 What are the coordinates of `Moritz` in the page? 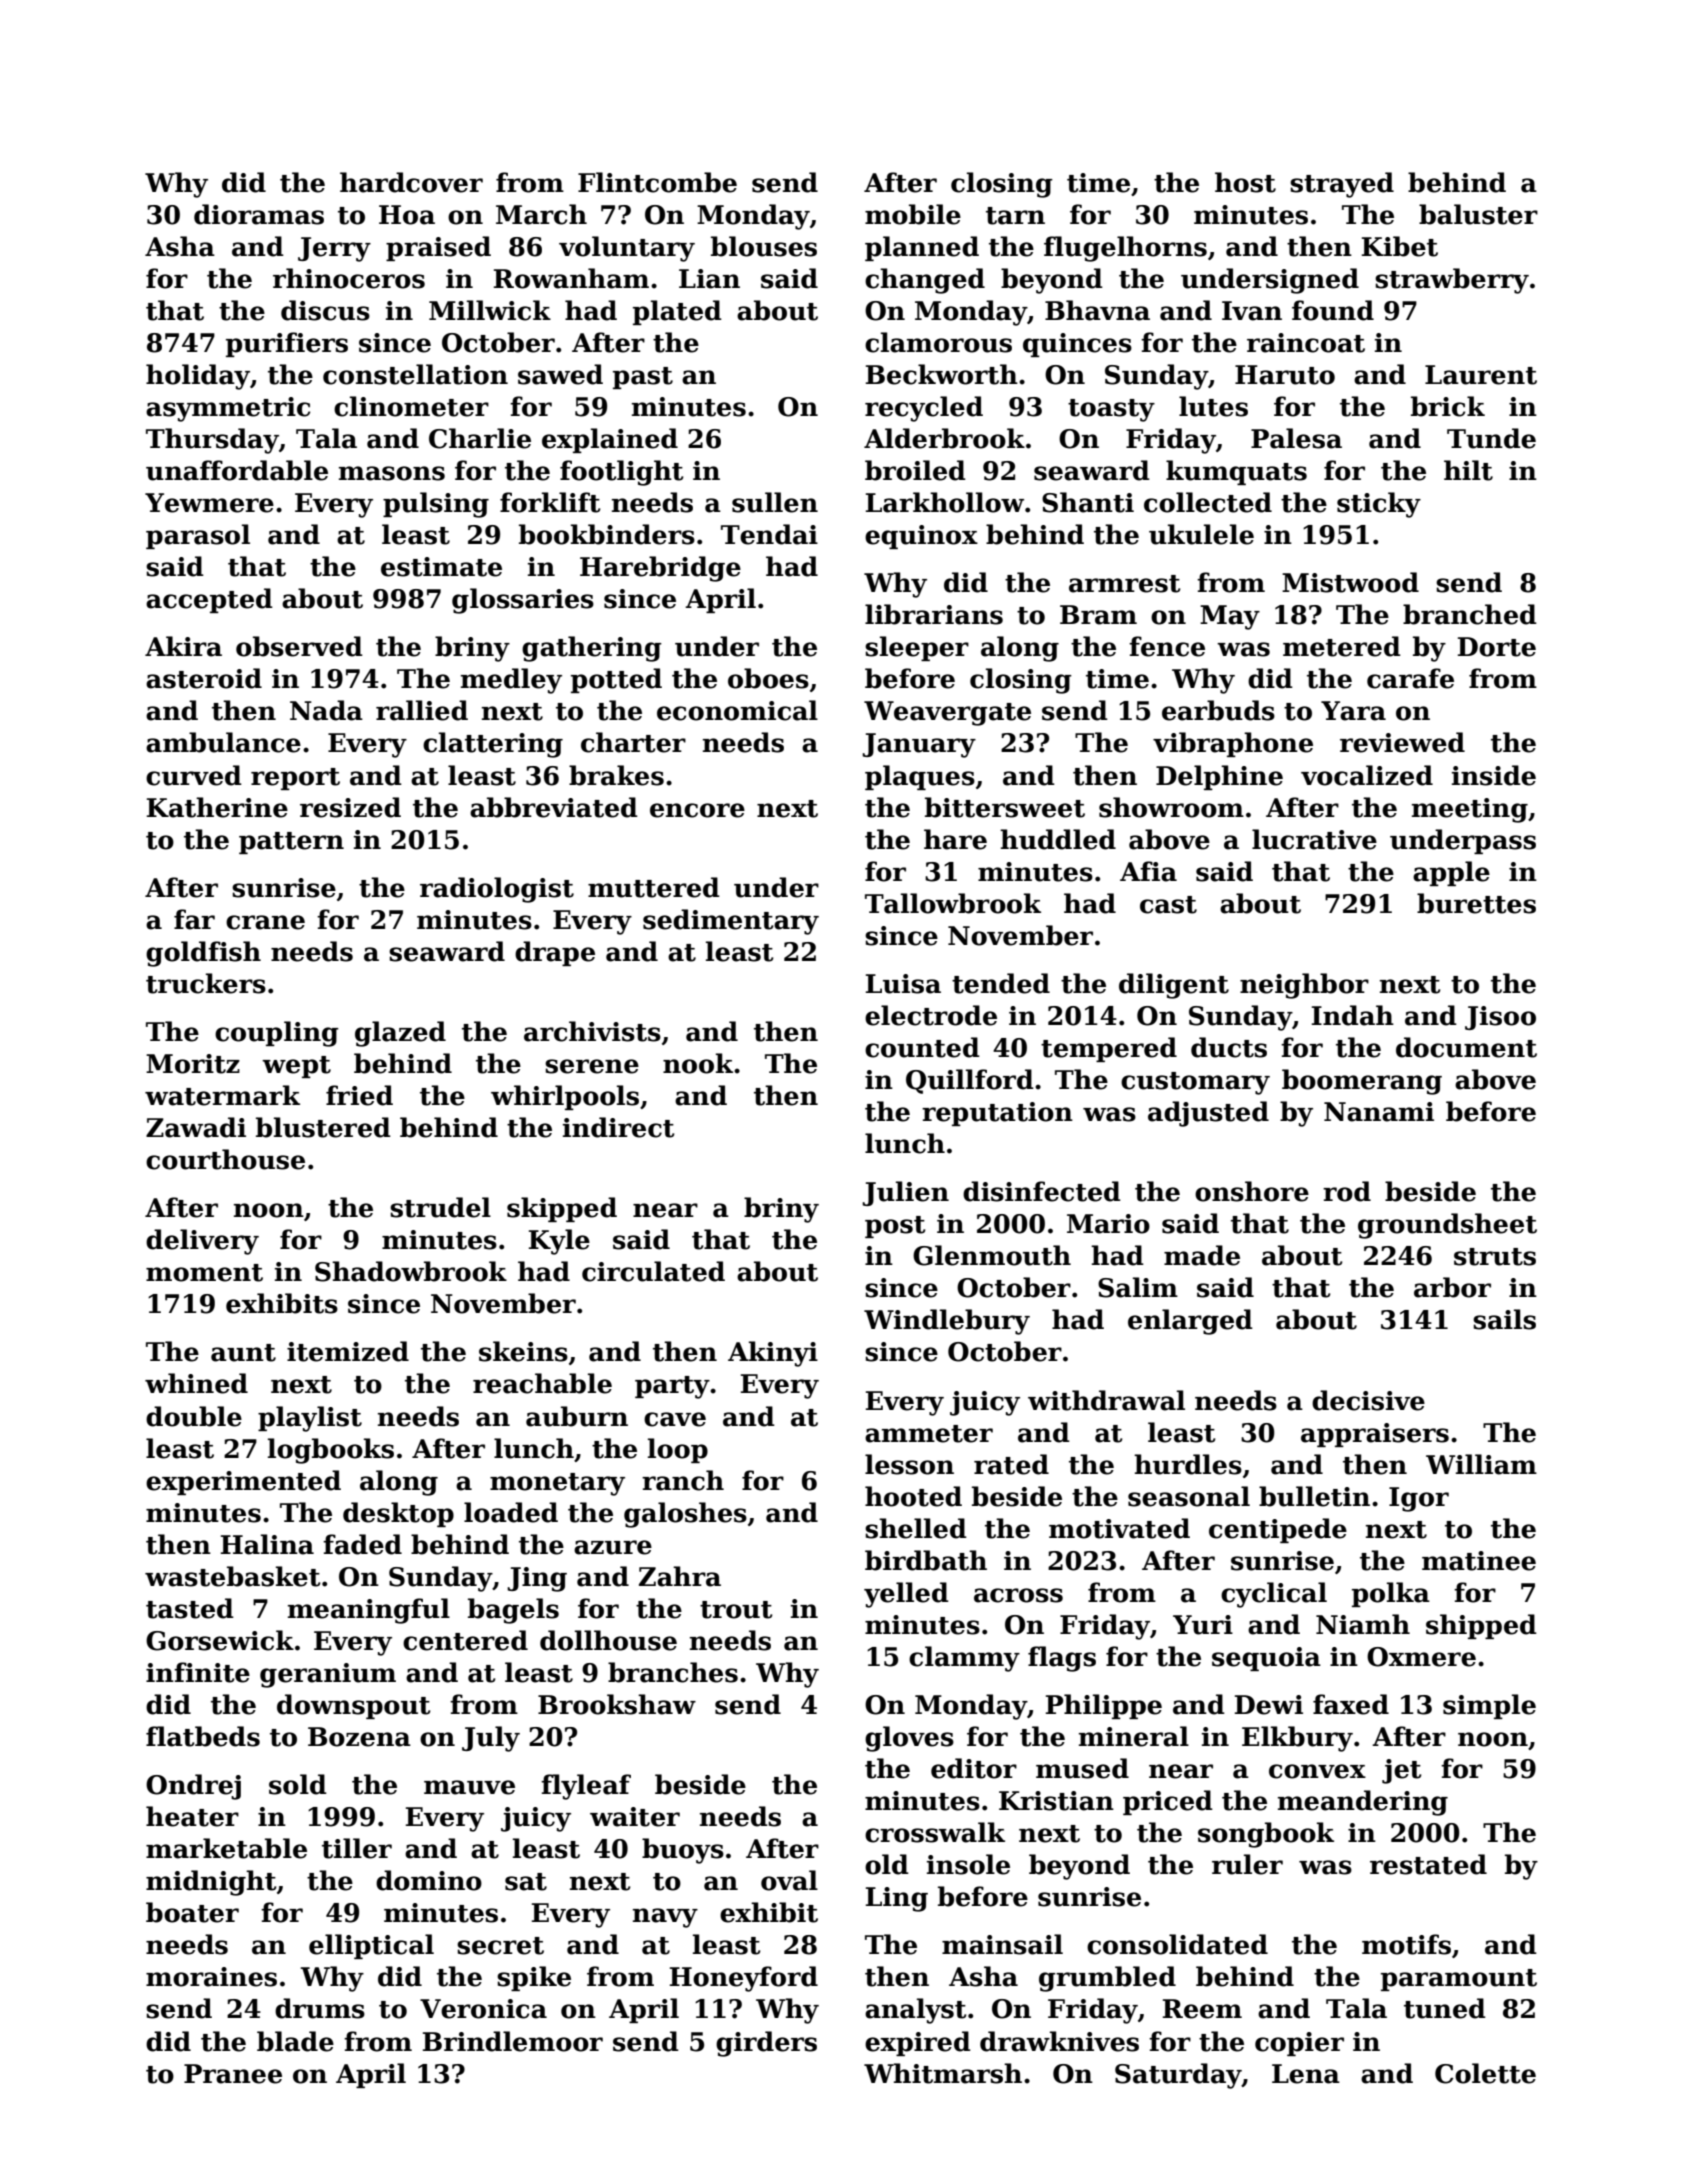 It's located at (193, 1064).
